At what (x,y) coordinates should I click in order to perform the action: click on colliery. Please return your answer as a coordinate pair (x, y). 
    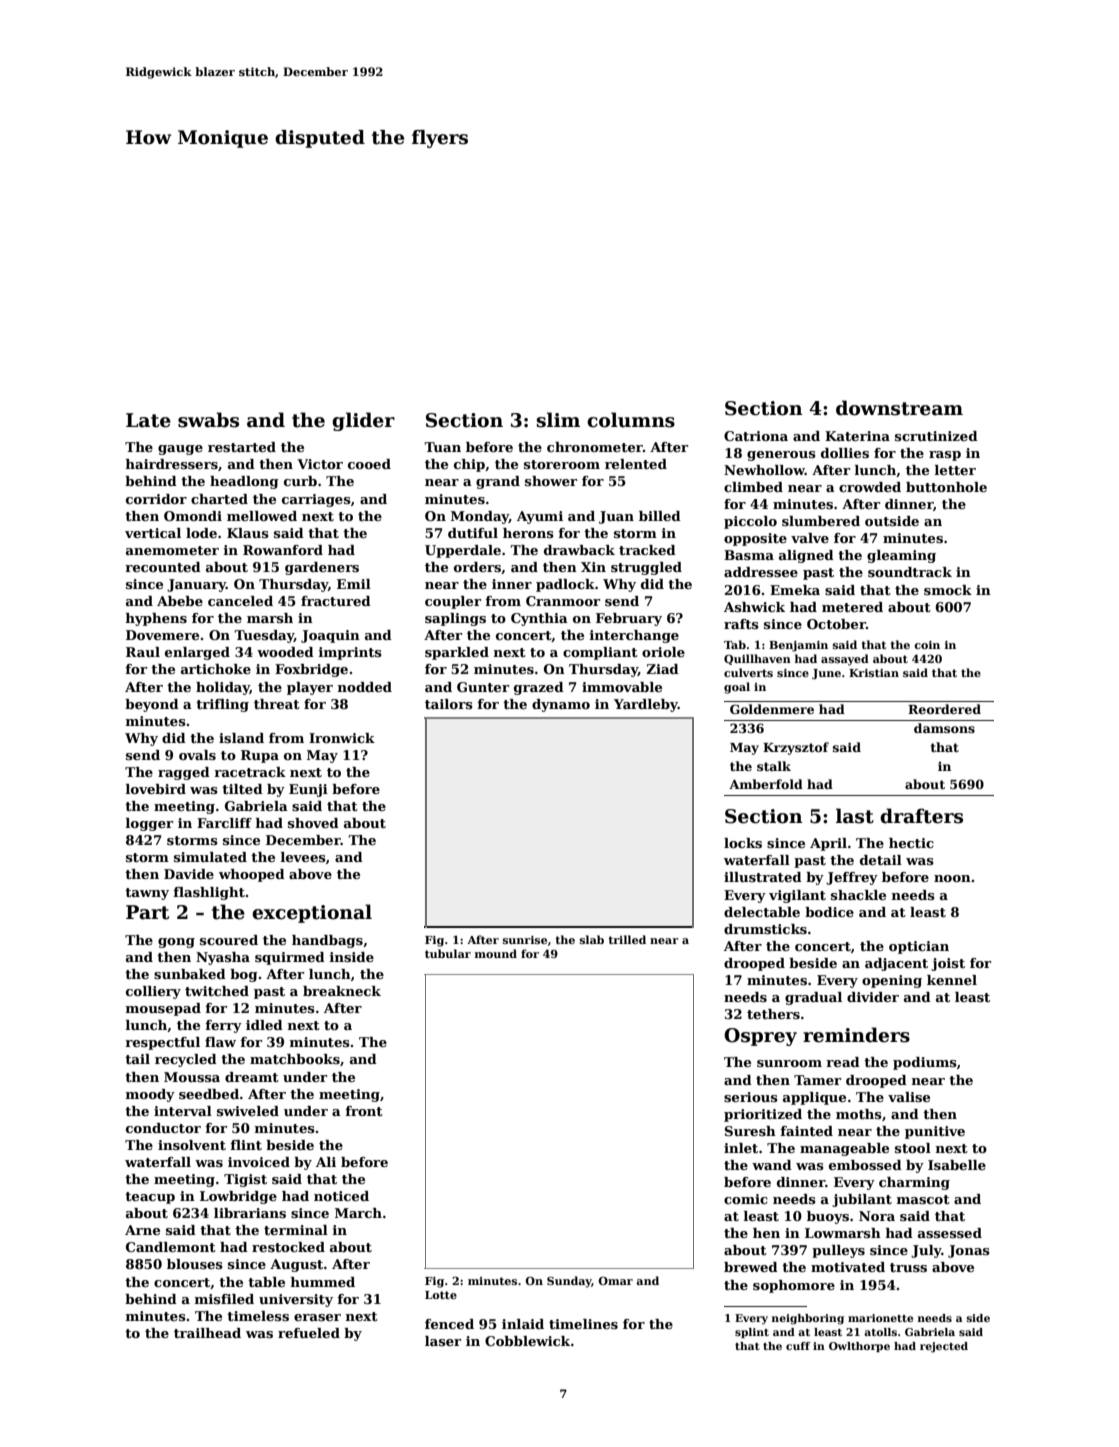
    Looking at the image, I should click on (153, 992).
